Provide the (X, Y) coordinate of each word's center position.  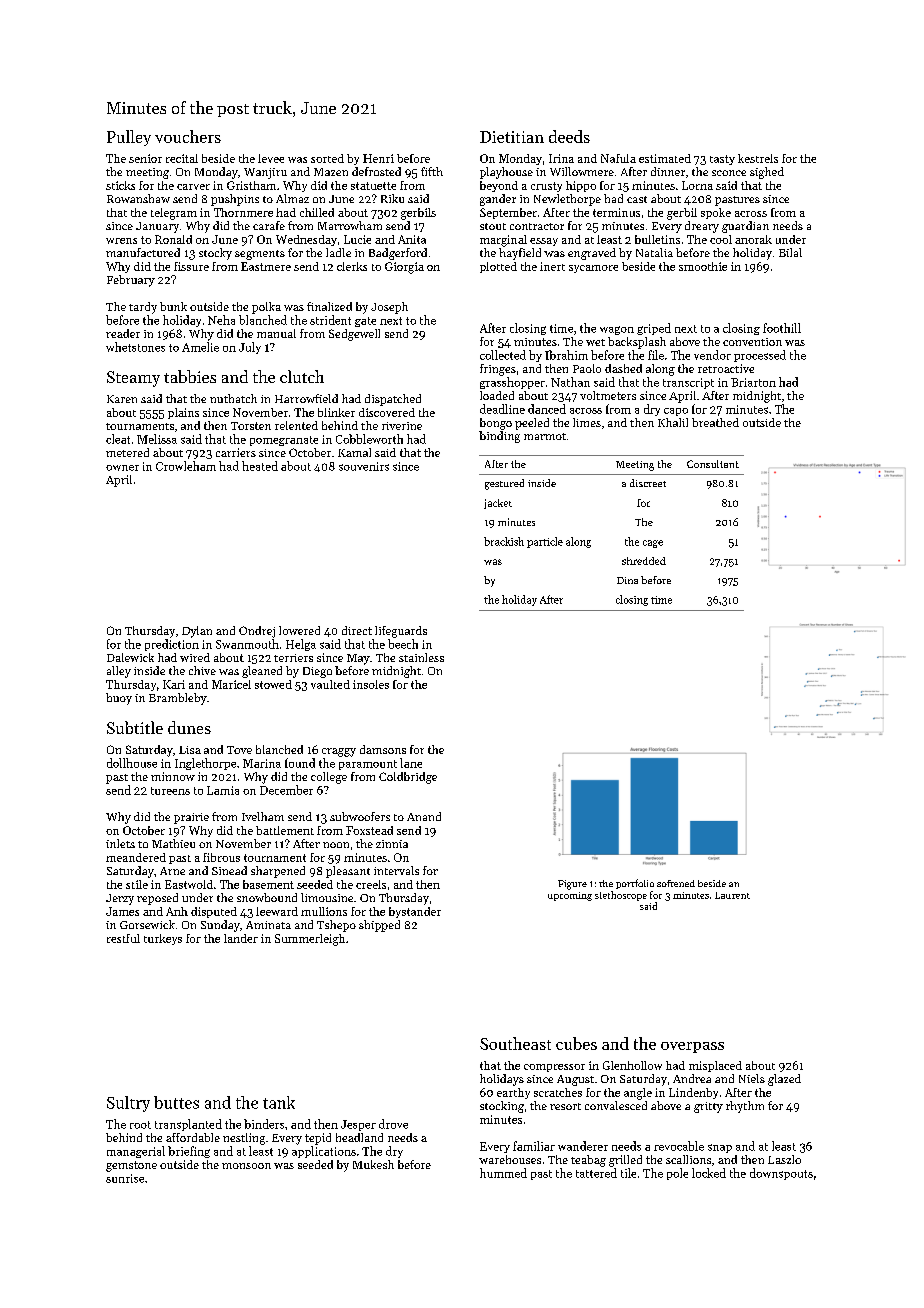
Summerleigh (310, 940)
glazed (784, 1080)
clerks (352, 266)
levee (271, 158)
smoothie (703, 266)
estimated (665, 158)
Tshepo (336, 926)
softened (676, 883)
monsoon (246, 1166)
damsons (383, 749)
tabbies (190, 376)
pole (677, 1174)
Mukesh (373, 1164)
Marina (262, 763)
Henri (378, 158)
